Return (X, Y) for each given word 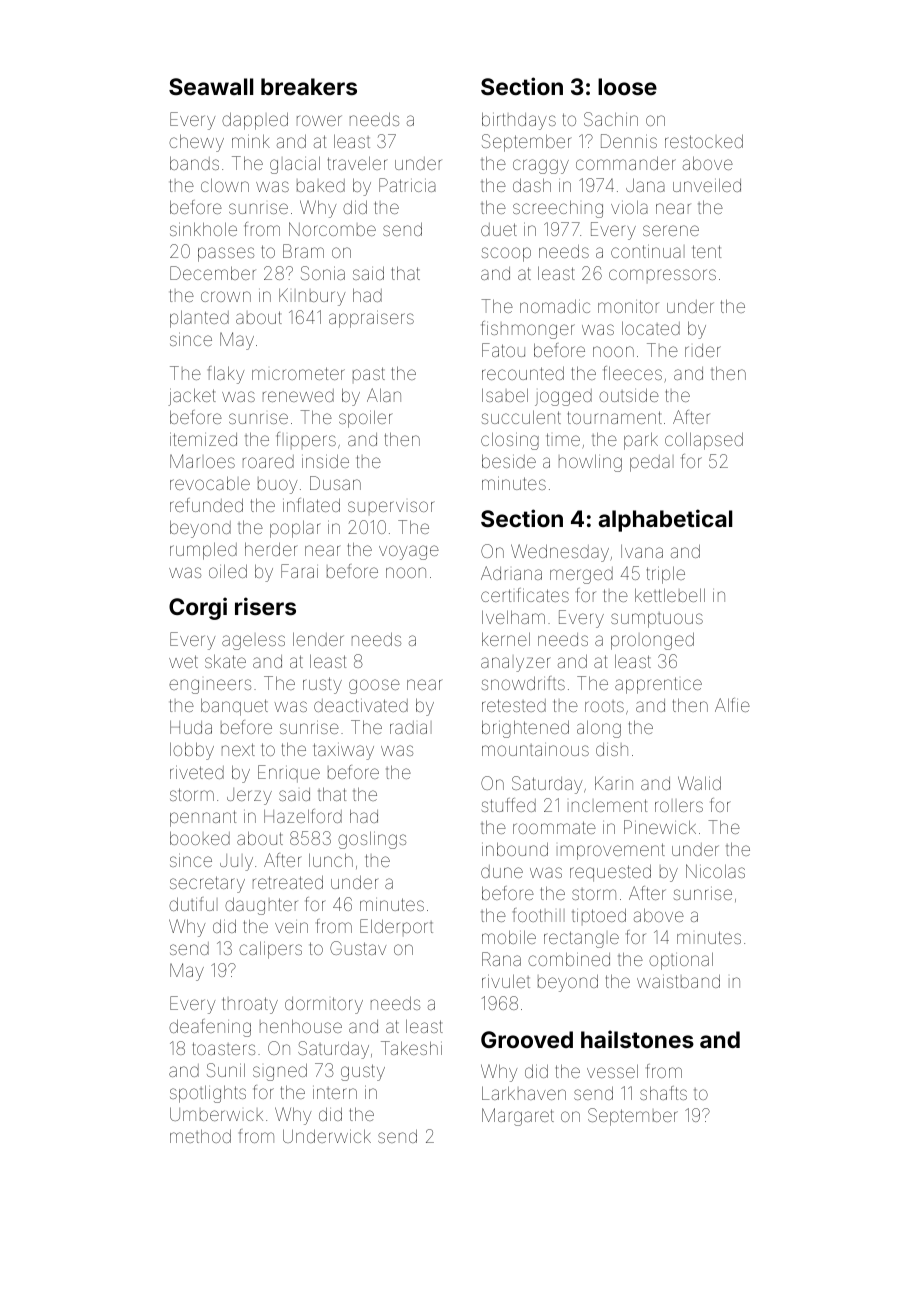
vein (291, 926)
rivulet (506, 981)
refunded (206, 505)
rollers (679, 806)
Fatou (503, 350)
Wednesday (560, 553)
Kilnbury (312, 297)
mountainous (535, 749)
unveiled (707, 185)
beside (509, 461)
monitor (628, 306)
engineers (210, 686)
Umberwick (216, 1114)
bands (194, 163)
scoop (506, 254)
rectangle (581, 939)
